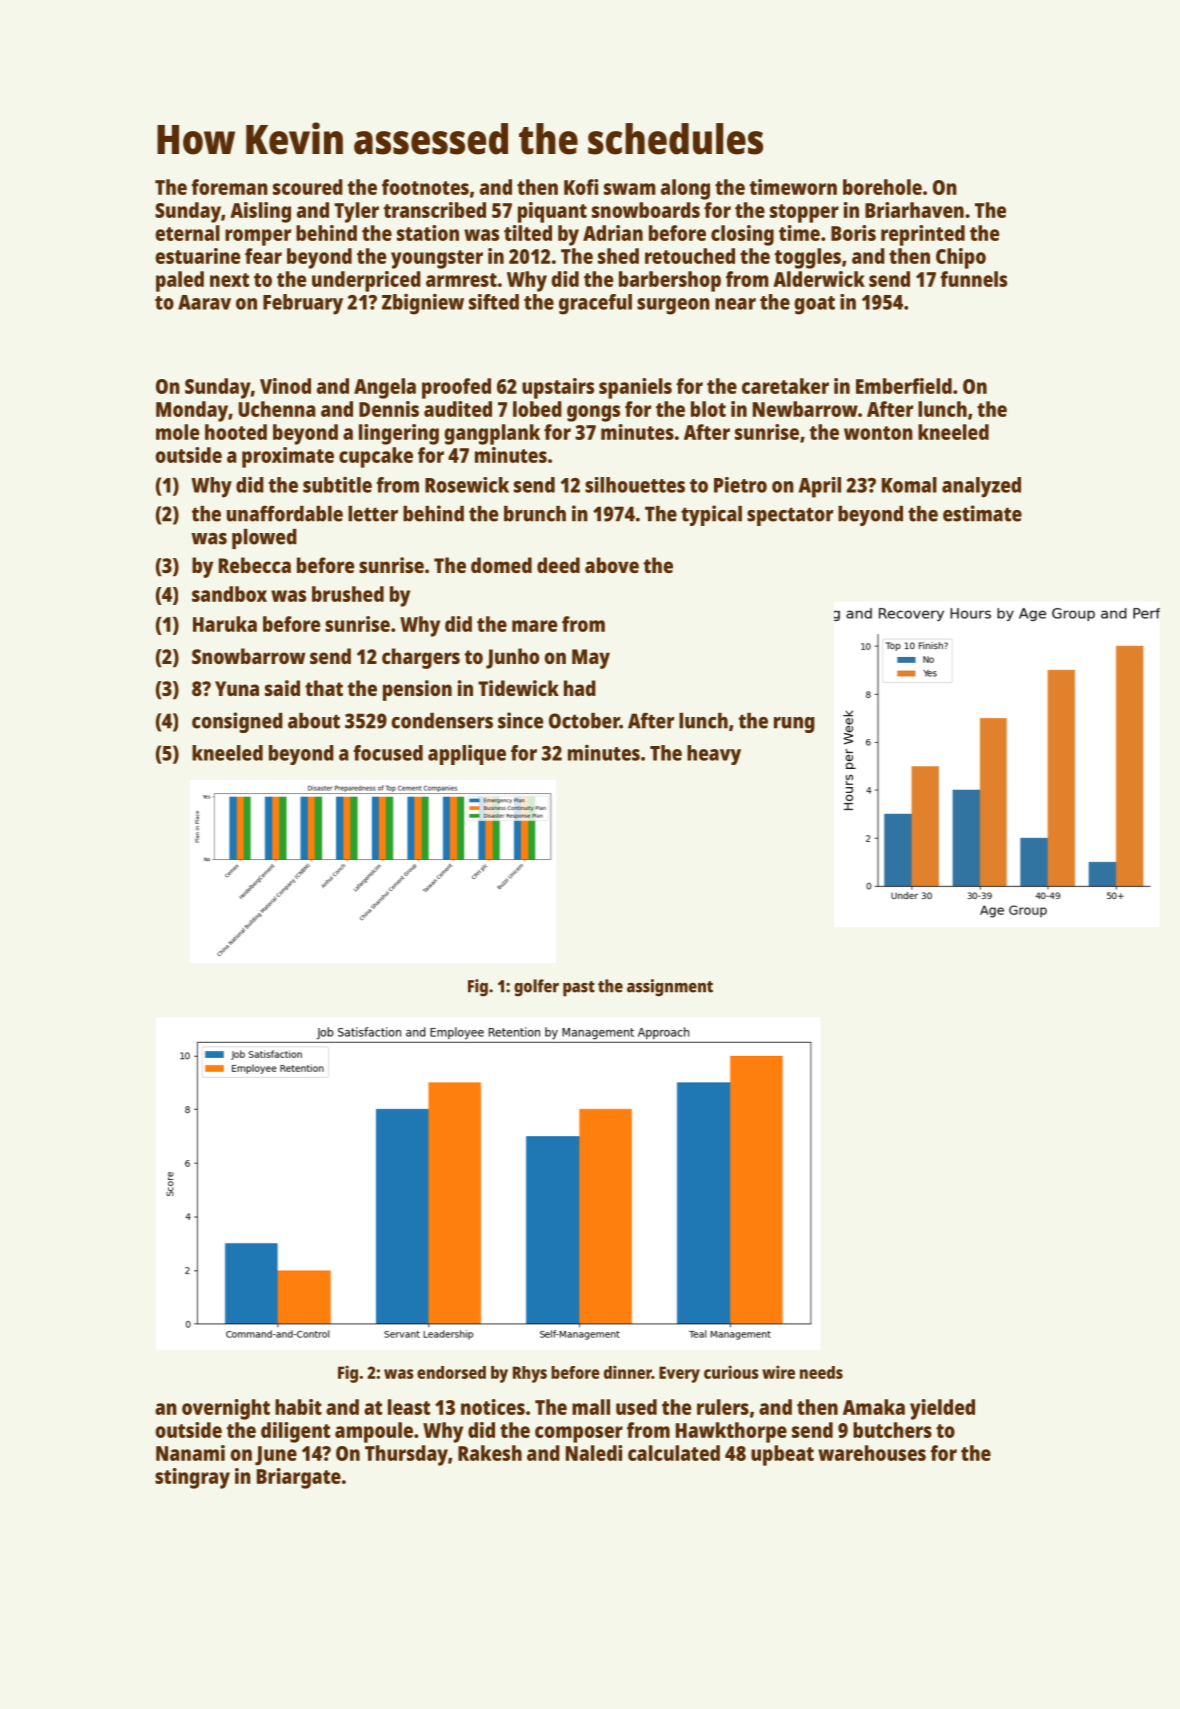 This document has height=1709, width=1180. What do you see at coordinates (670, 988) in the document?
I see `assignment` at bounding box center [670, 988].
